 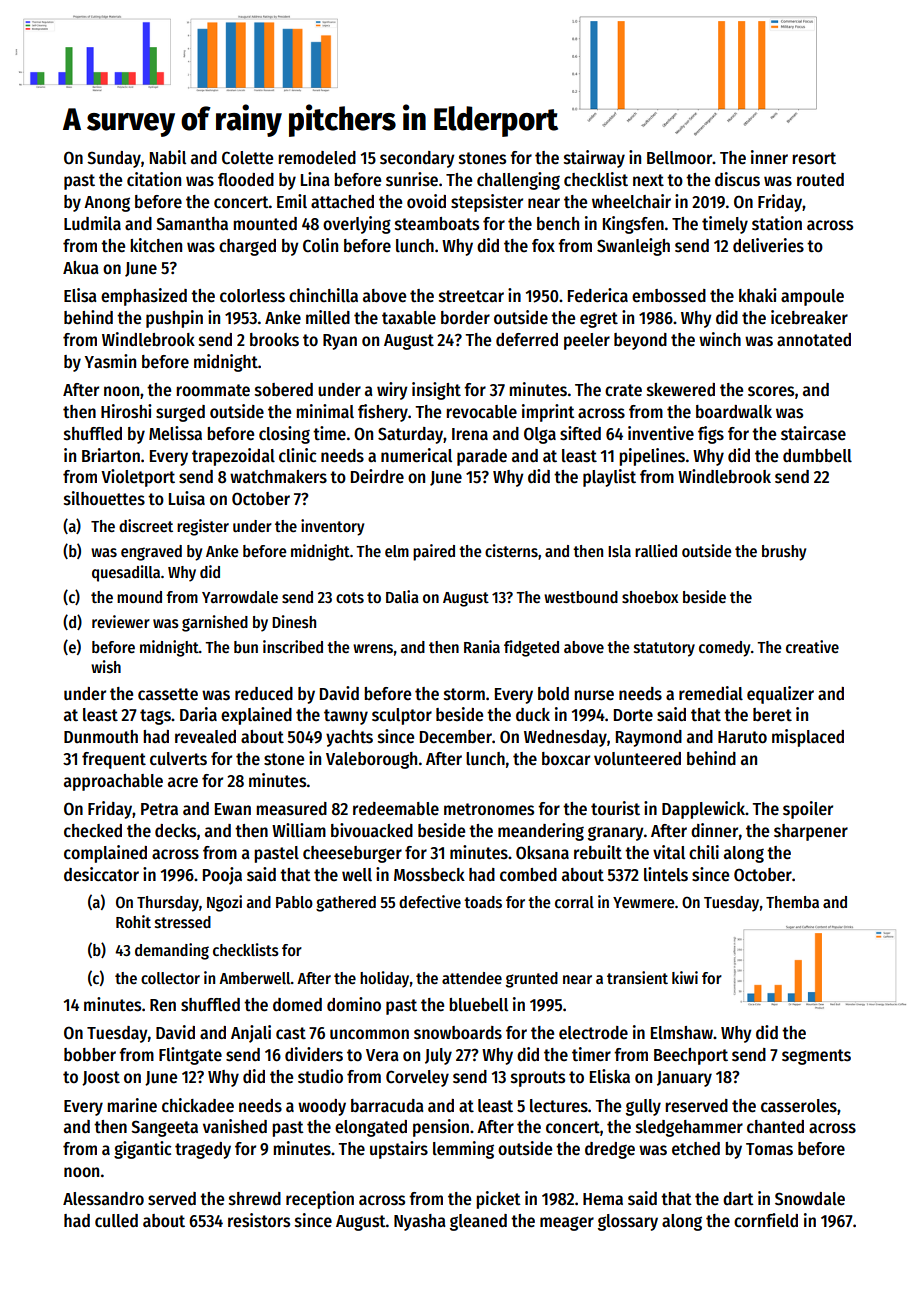 What do you see at coordinates (437, 224) in the screenshot?
I see `steamboats` at bounding box center [437, 224].
